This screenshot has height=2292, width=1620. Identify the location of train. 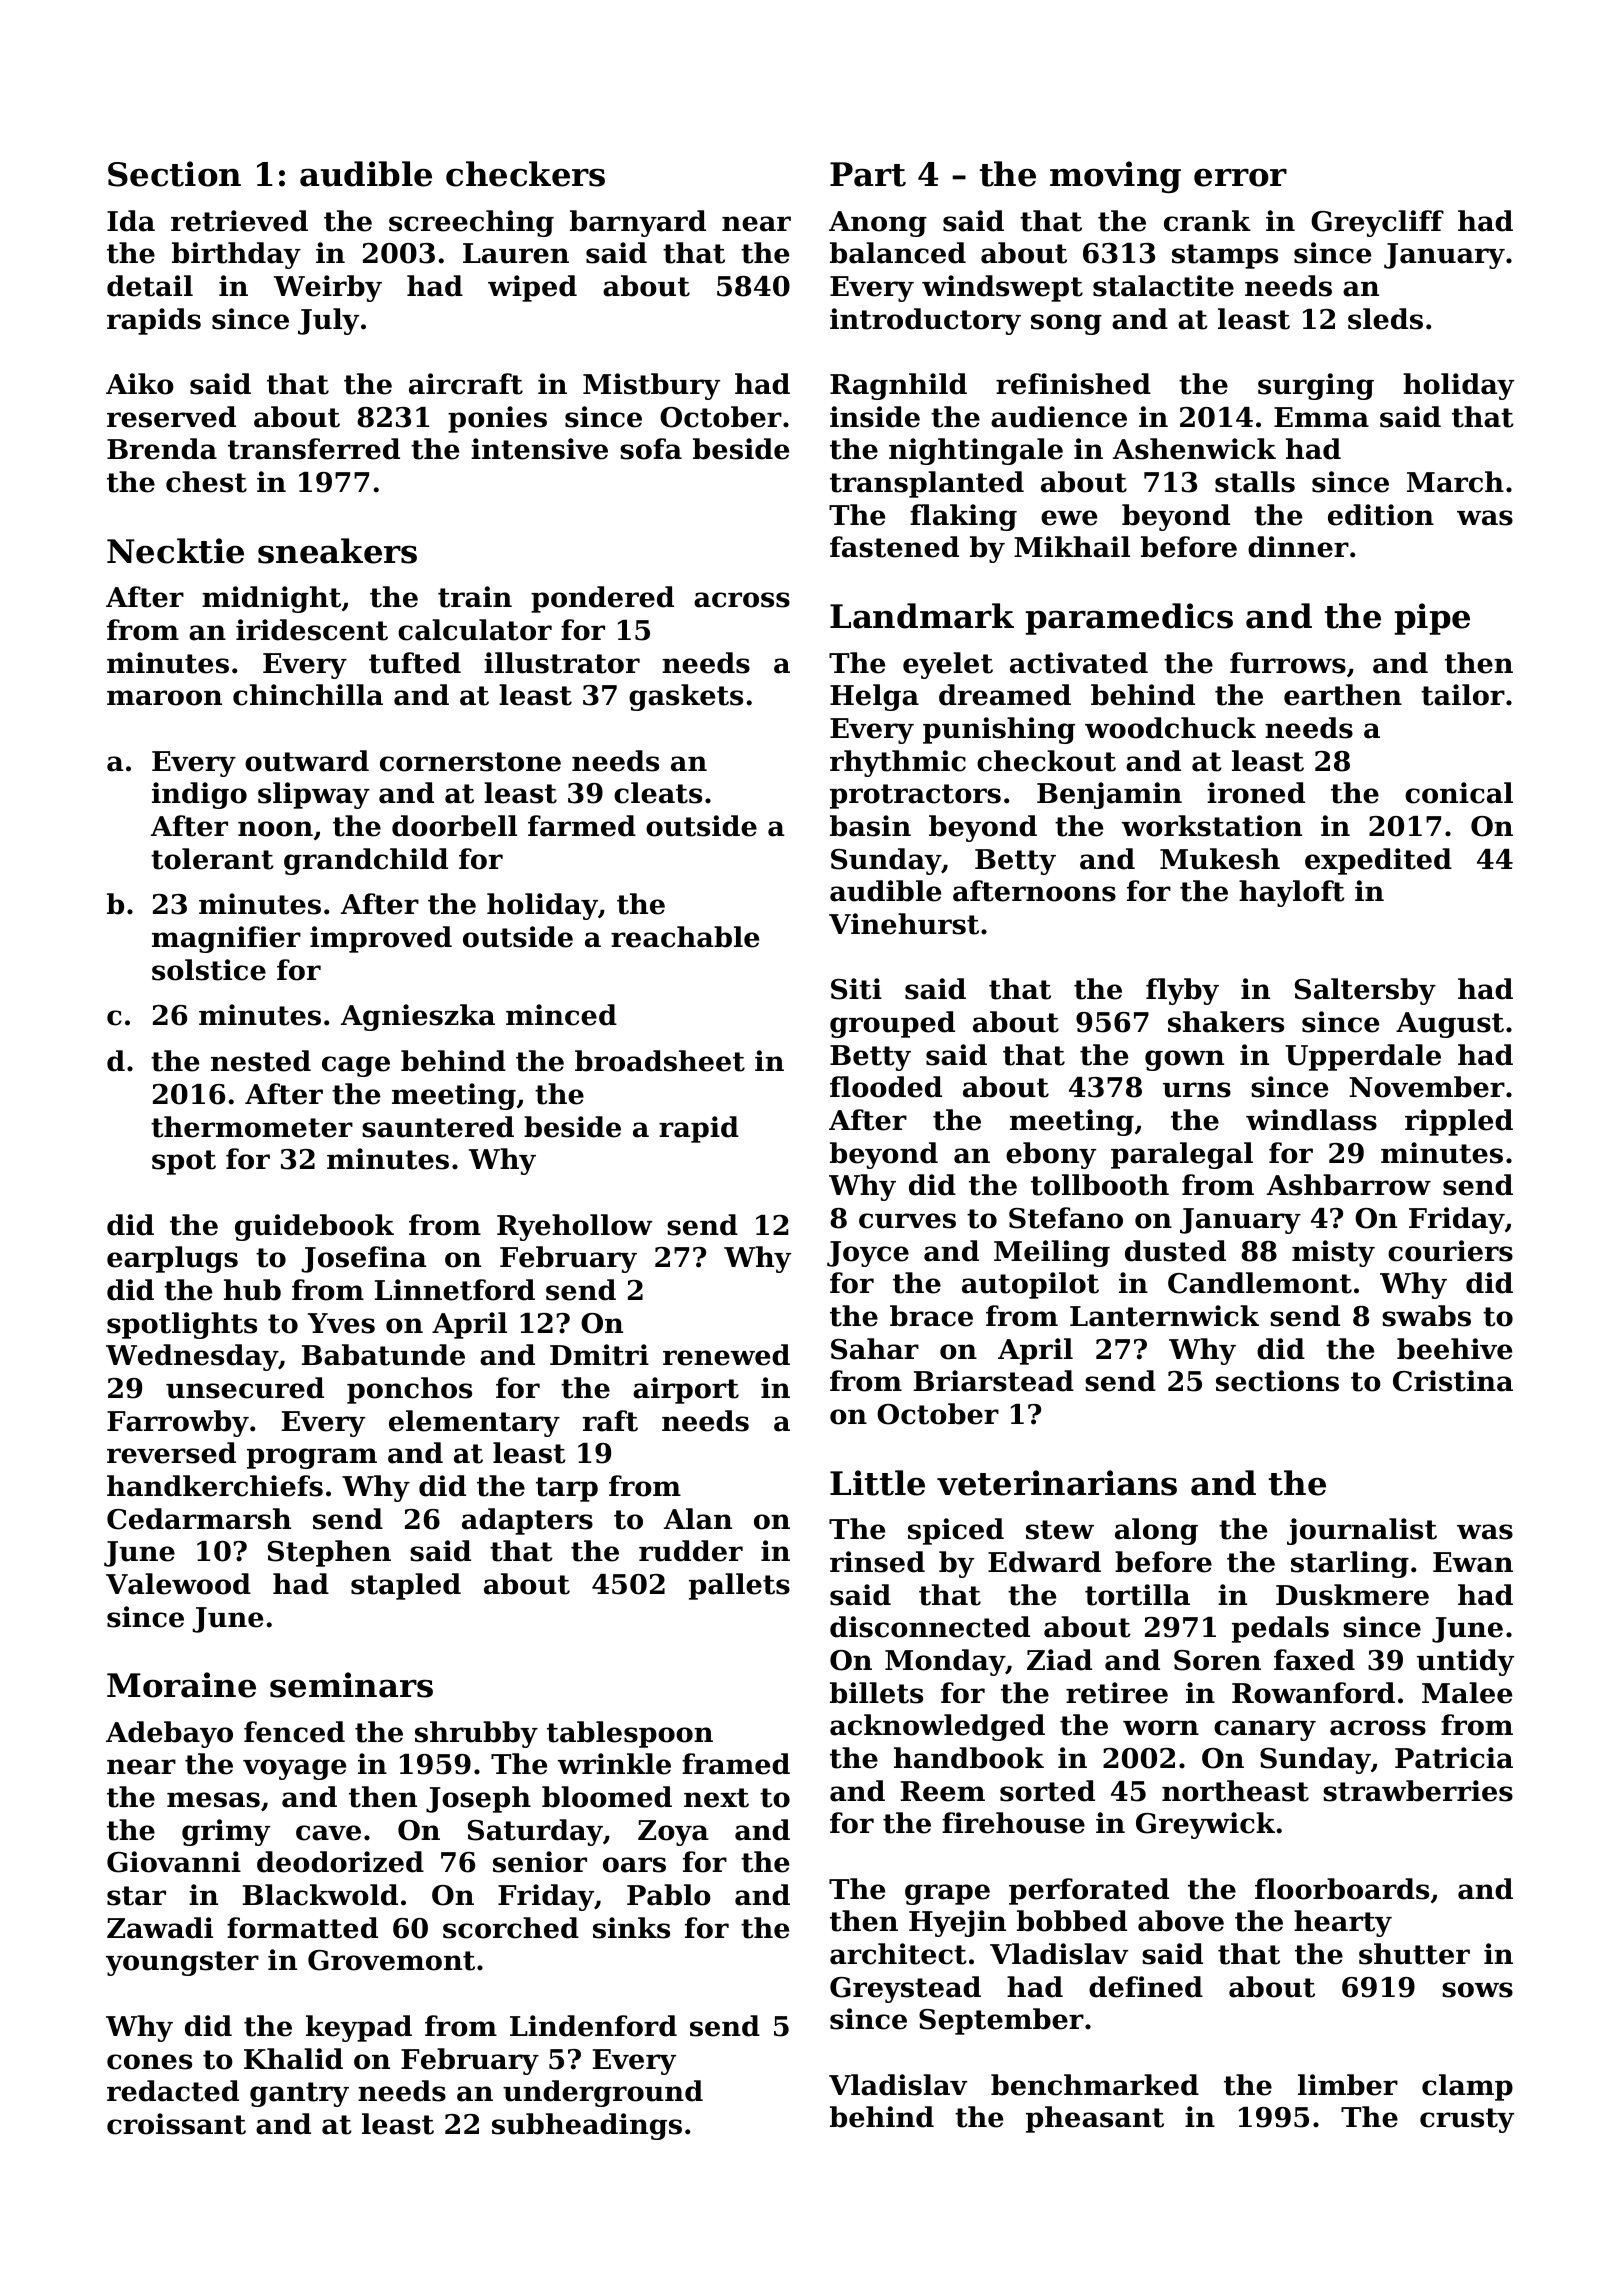
(475, 597).
